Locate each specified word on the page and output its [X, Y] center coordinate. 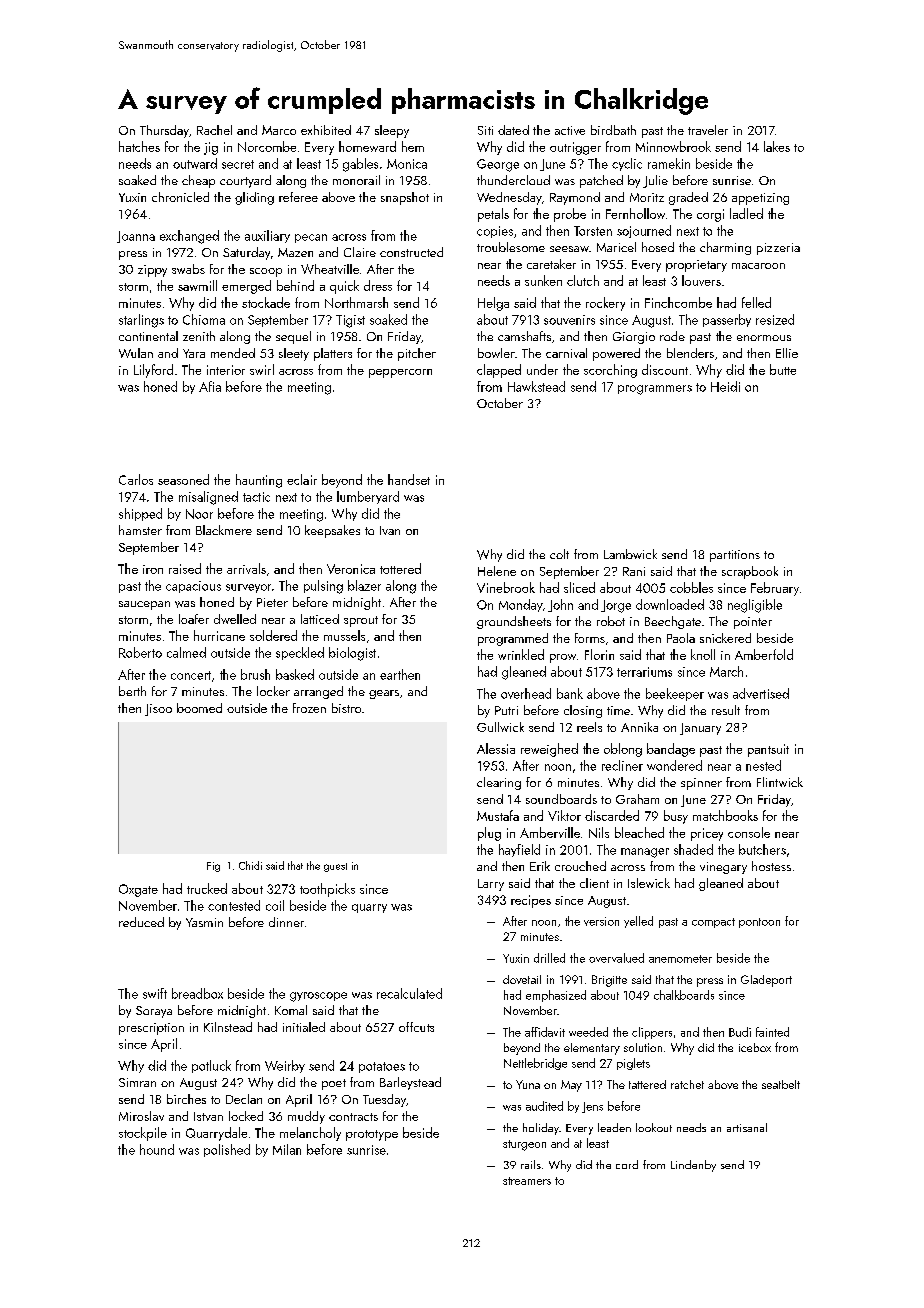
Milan [287, 1149]
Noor [199, 514]
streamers [527, 1181]
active [570, 130]
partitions [735, 556]
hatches [139, 146]
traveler [708, 130]
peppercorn [400, 373]
